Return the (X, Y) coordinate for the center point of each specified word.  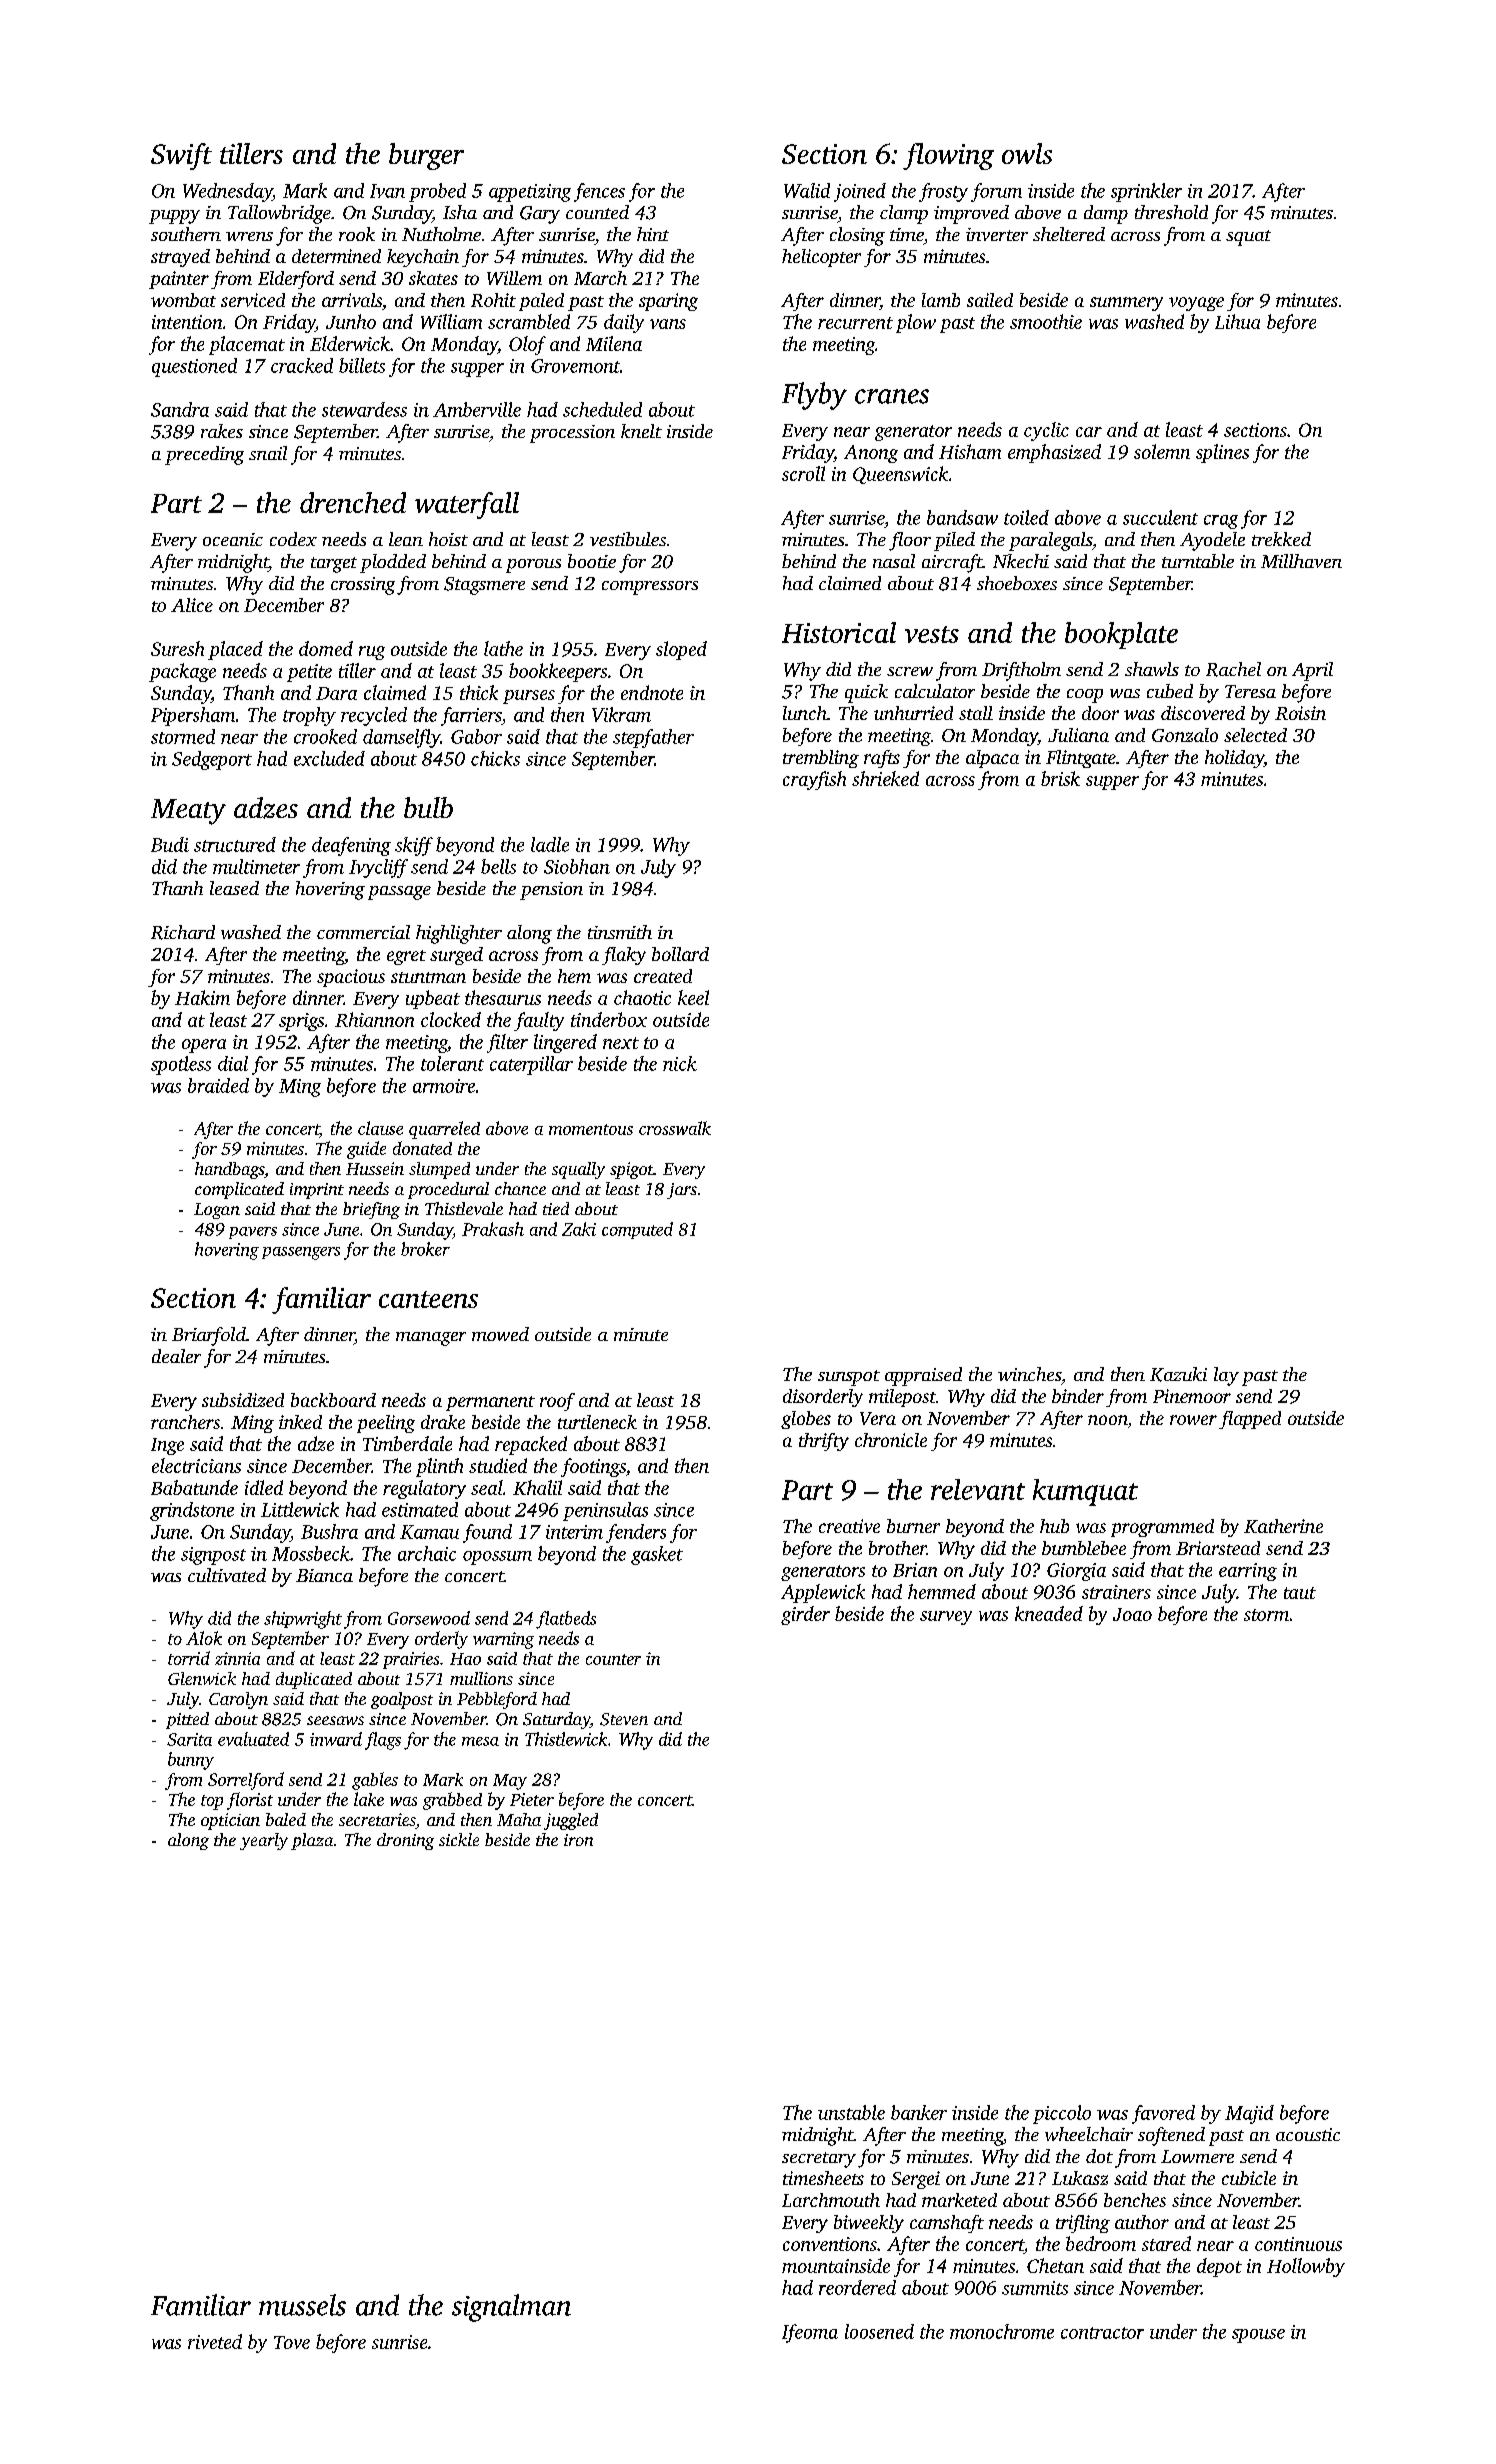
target (334, 565)
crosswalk (675, 1128)
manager (431, 1339)
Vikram (621, 714)
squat (1248, 238)
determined (336, 256)
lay (1226, 1376)
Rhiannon (374, 1019)
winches (1029, 1374)
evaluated (253, 1739)
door (1100, 713)
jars (682, 1191)
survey (946, 1618)
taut (1300, 1593)
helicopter (821, 258)
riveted (215, 2341)
